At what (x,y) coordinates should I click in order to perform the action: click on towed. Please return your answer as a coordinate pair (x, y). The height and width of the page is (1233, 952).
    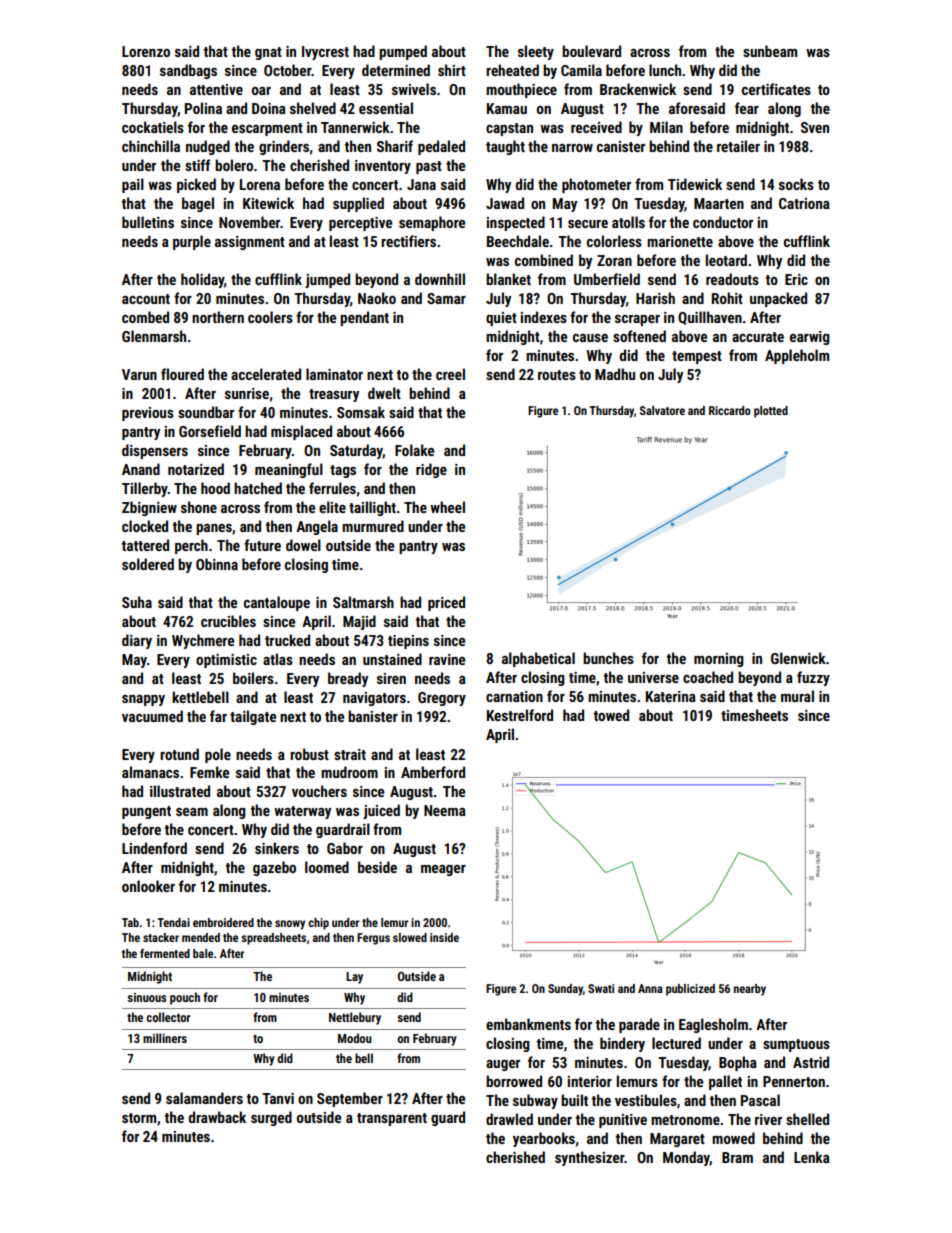
    Looking at the image, I should click on (611, 715).
